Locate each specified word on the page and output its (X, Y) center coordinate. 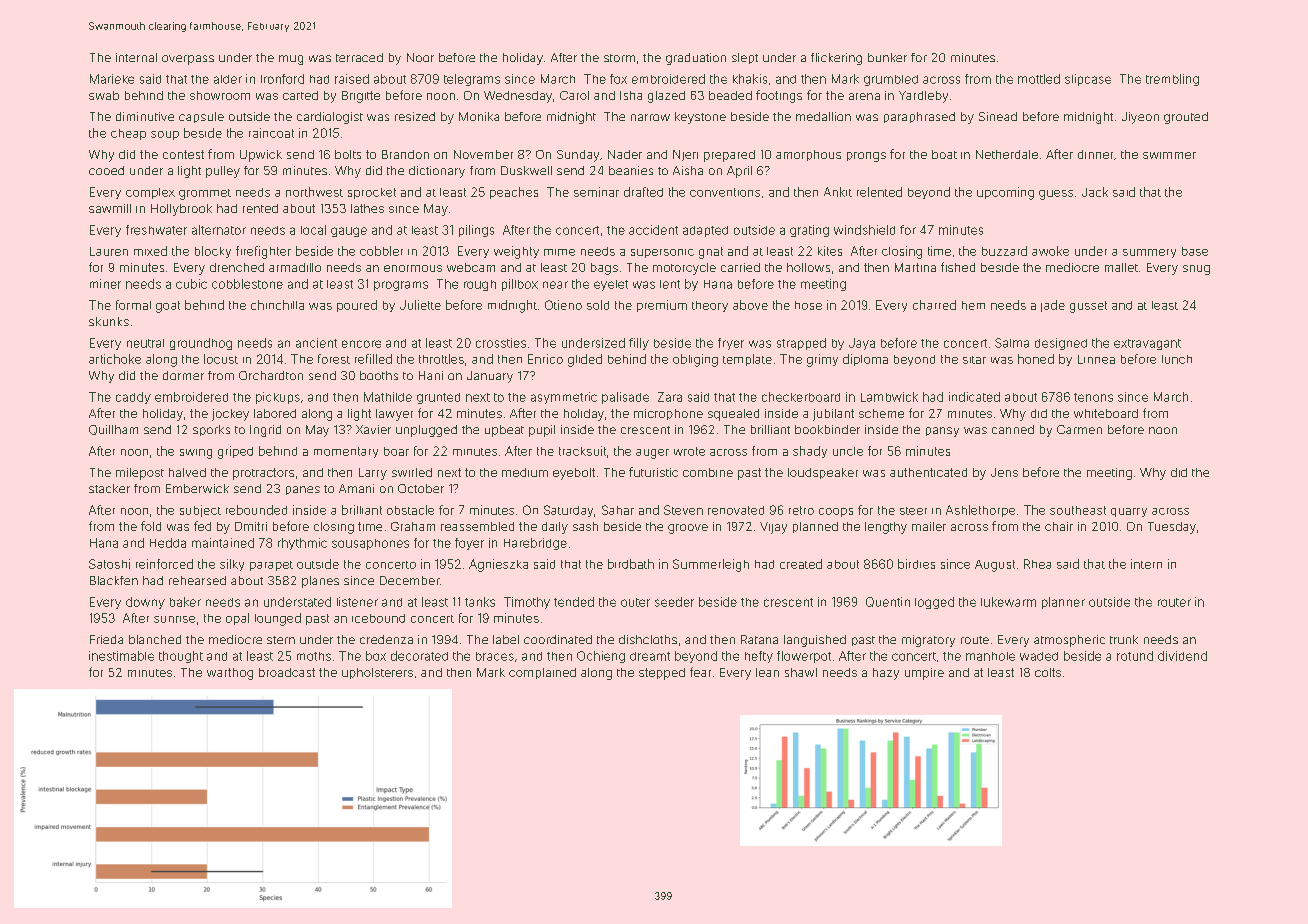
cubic (191, 284)
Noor (420, 57)
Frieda (106, 639)
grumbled (891, 80)
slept (745, 58)
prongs (866, 157)
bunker (887, 57)
